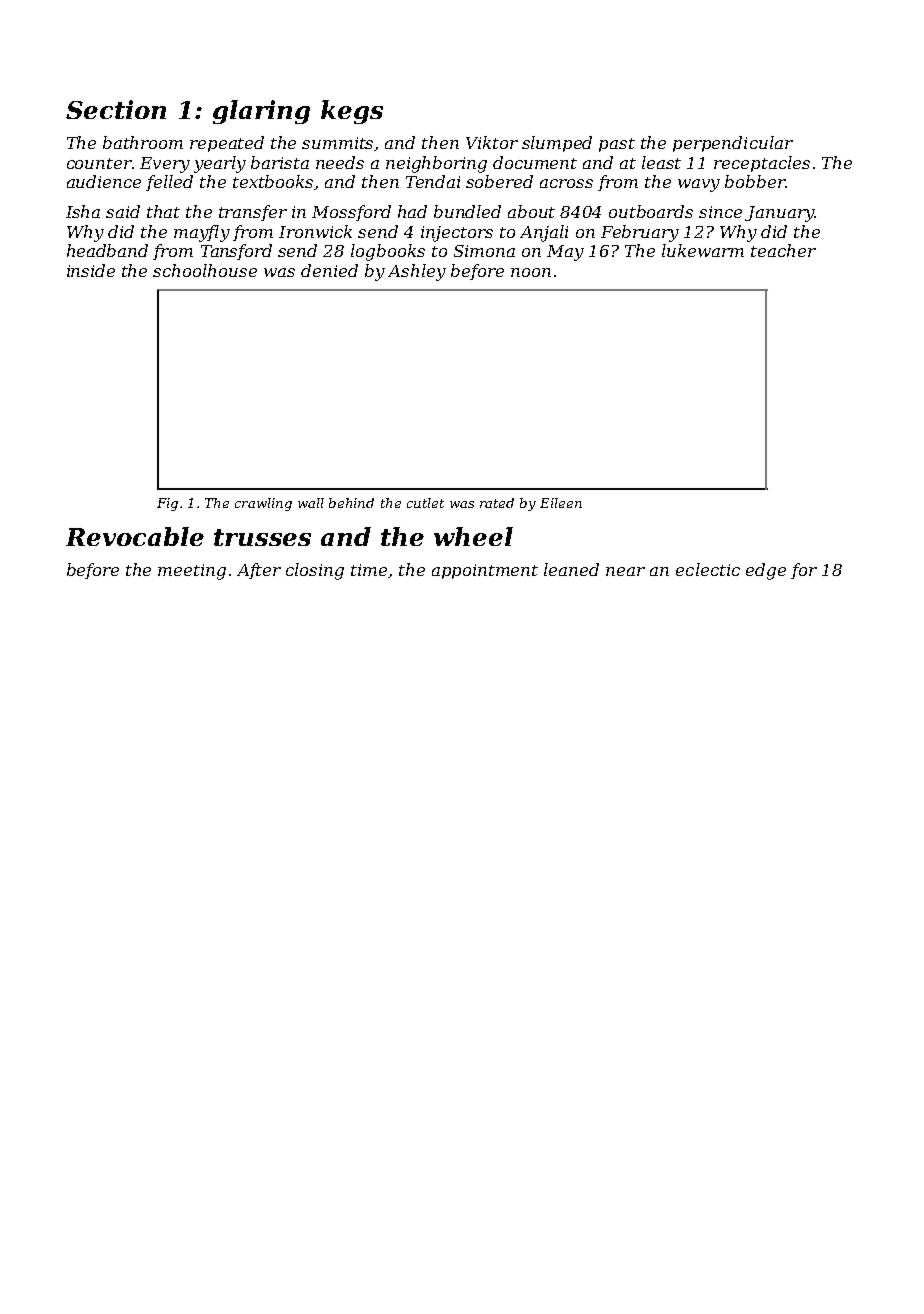 The height and width of the screenshot is (1314, 924). Describe the element at coordinates (259, 571) in the screenshot. I see `After` at that location.
